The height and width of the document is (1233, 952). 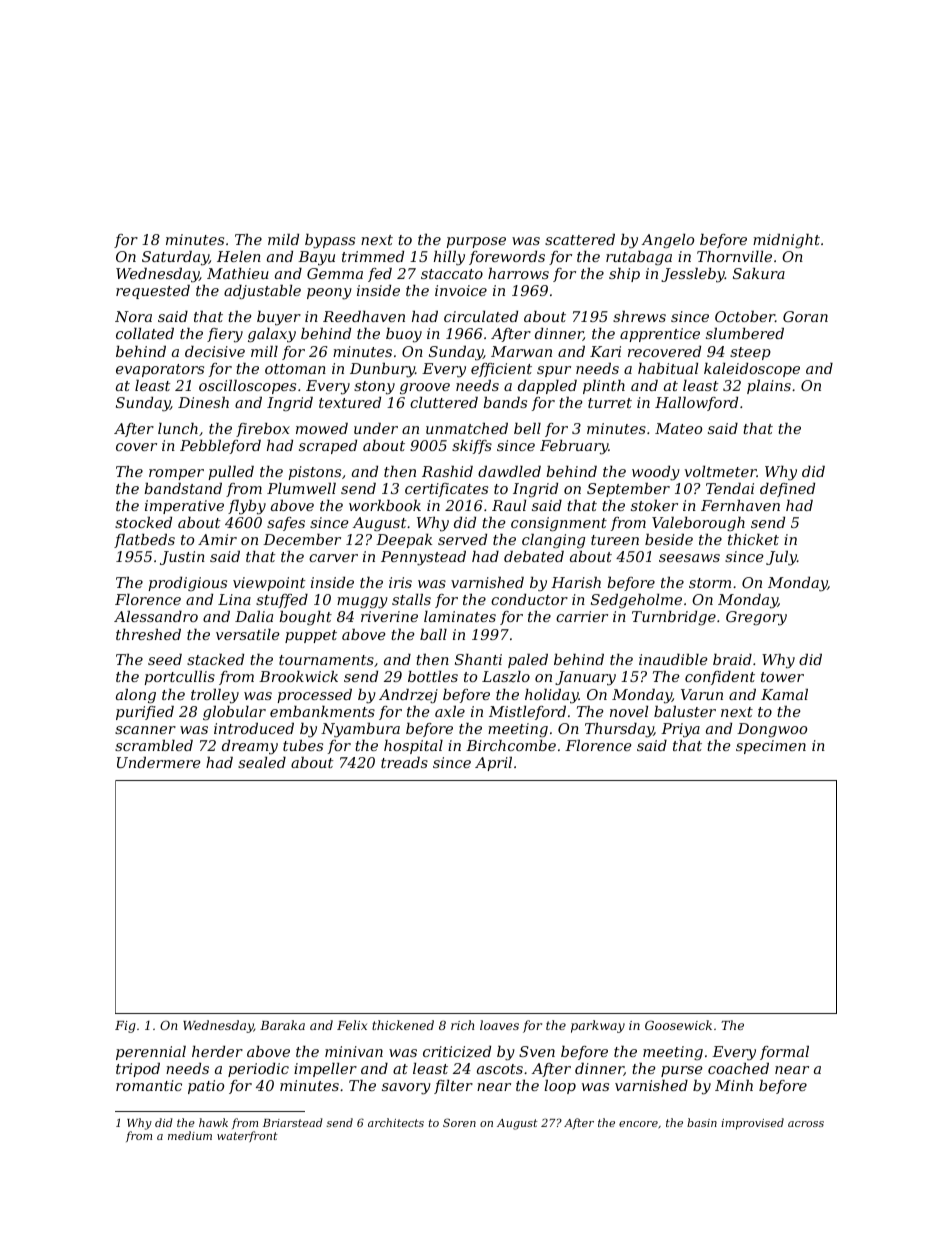 What do you see at coordinates (154, 745) in the document?
I see `scrambled` at bounding box center [154, 745].
